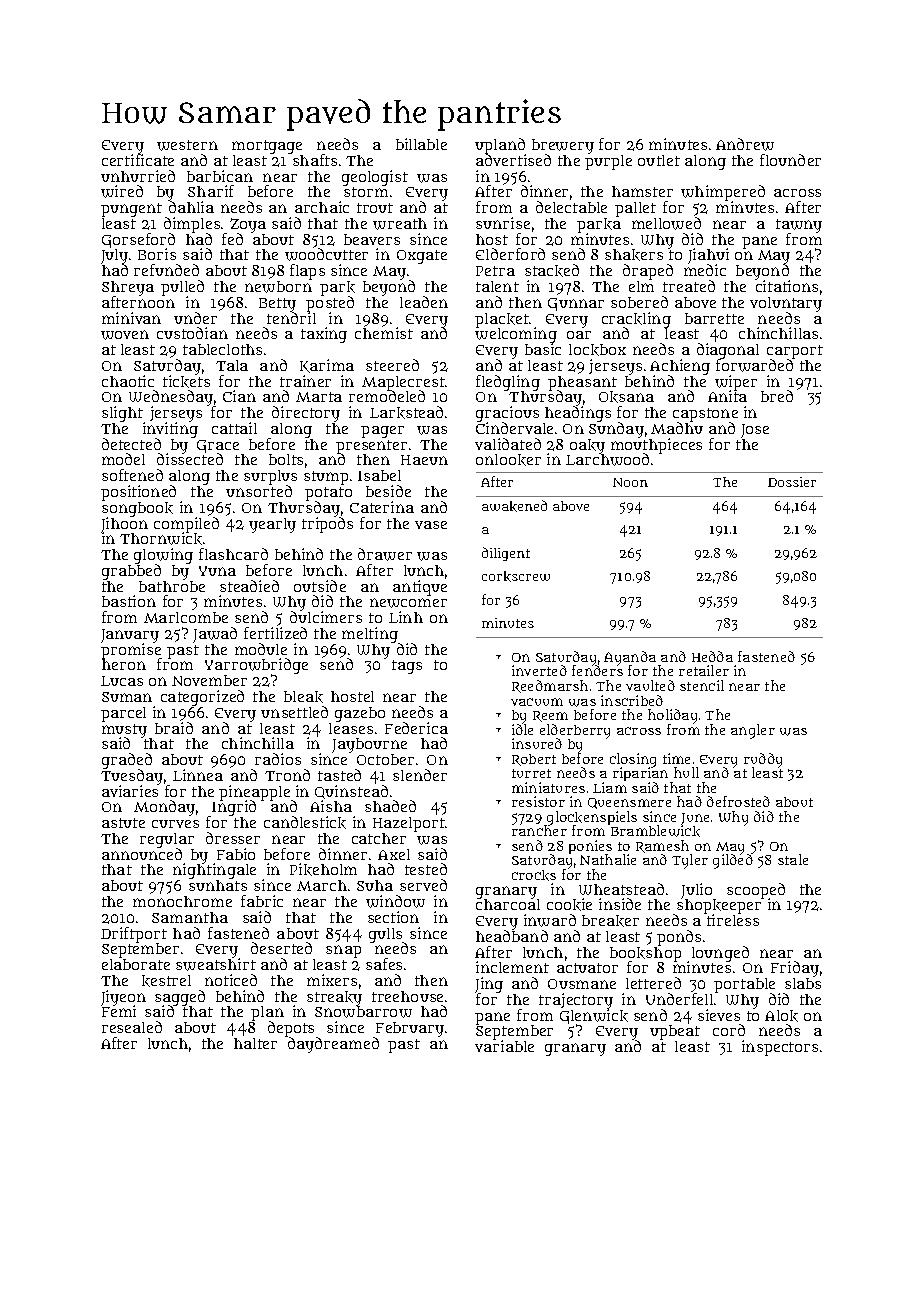  Describe the element at coordinates (138, 160) in the screenshot. I see `certificate` at that location.
